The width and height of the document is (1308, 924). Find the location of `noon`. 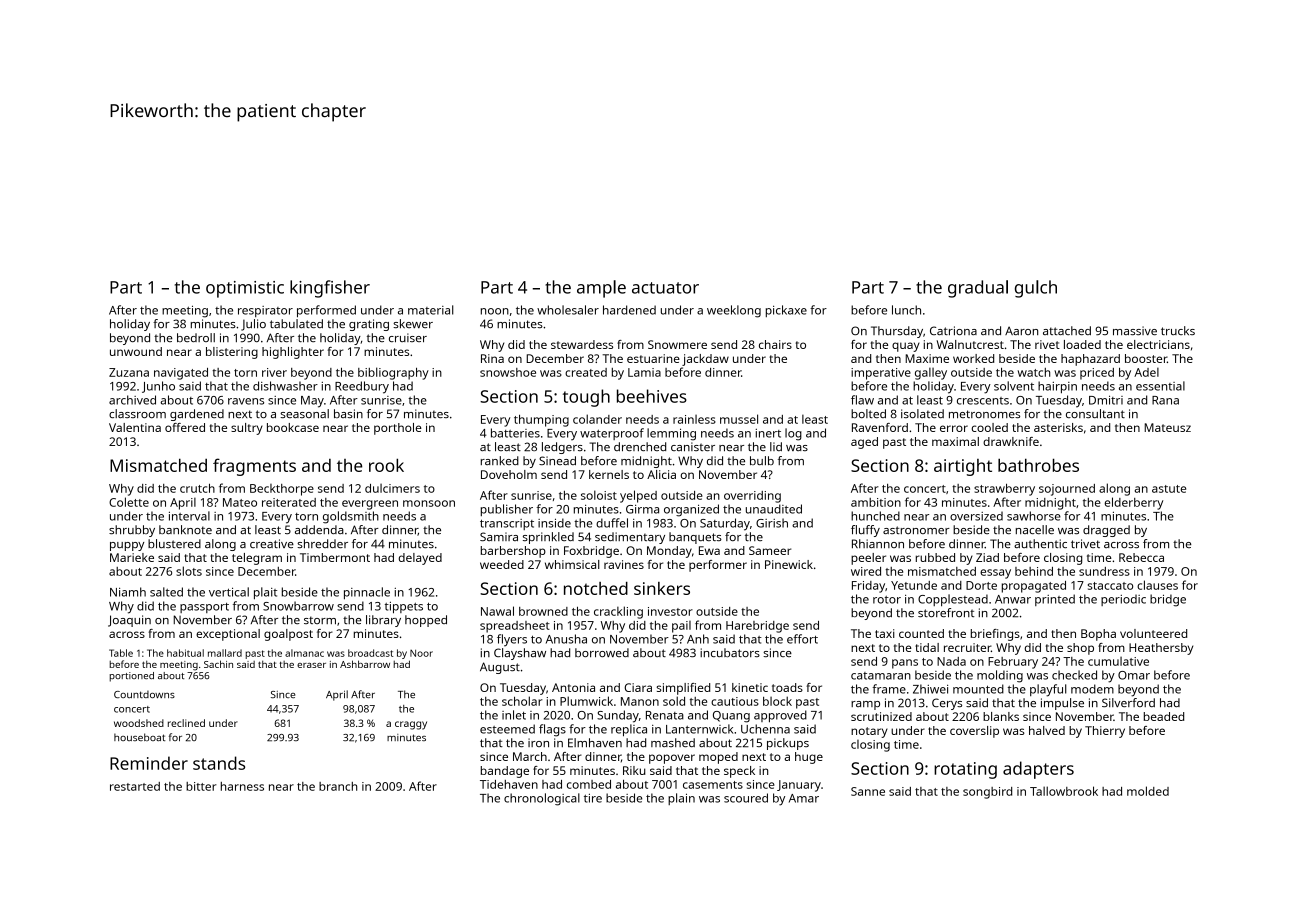

noon is located at coordinates (495, 311).
